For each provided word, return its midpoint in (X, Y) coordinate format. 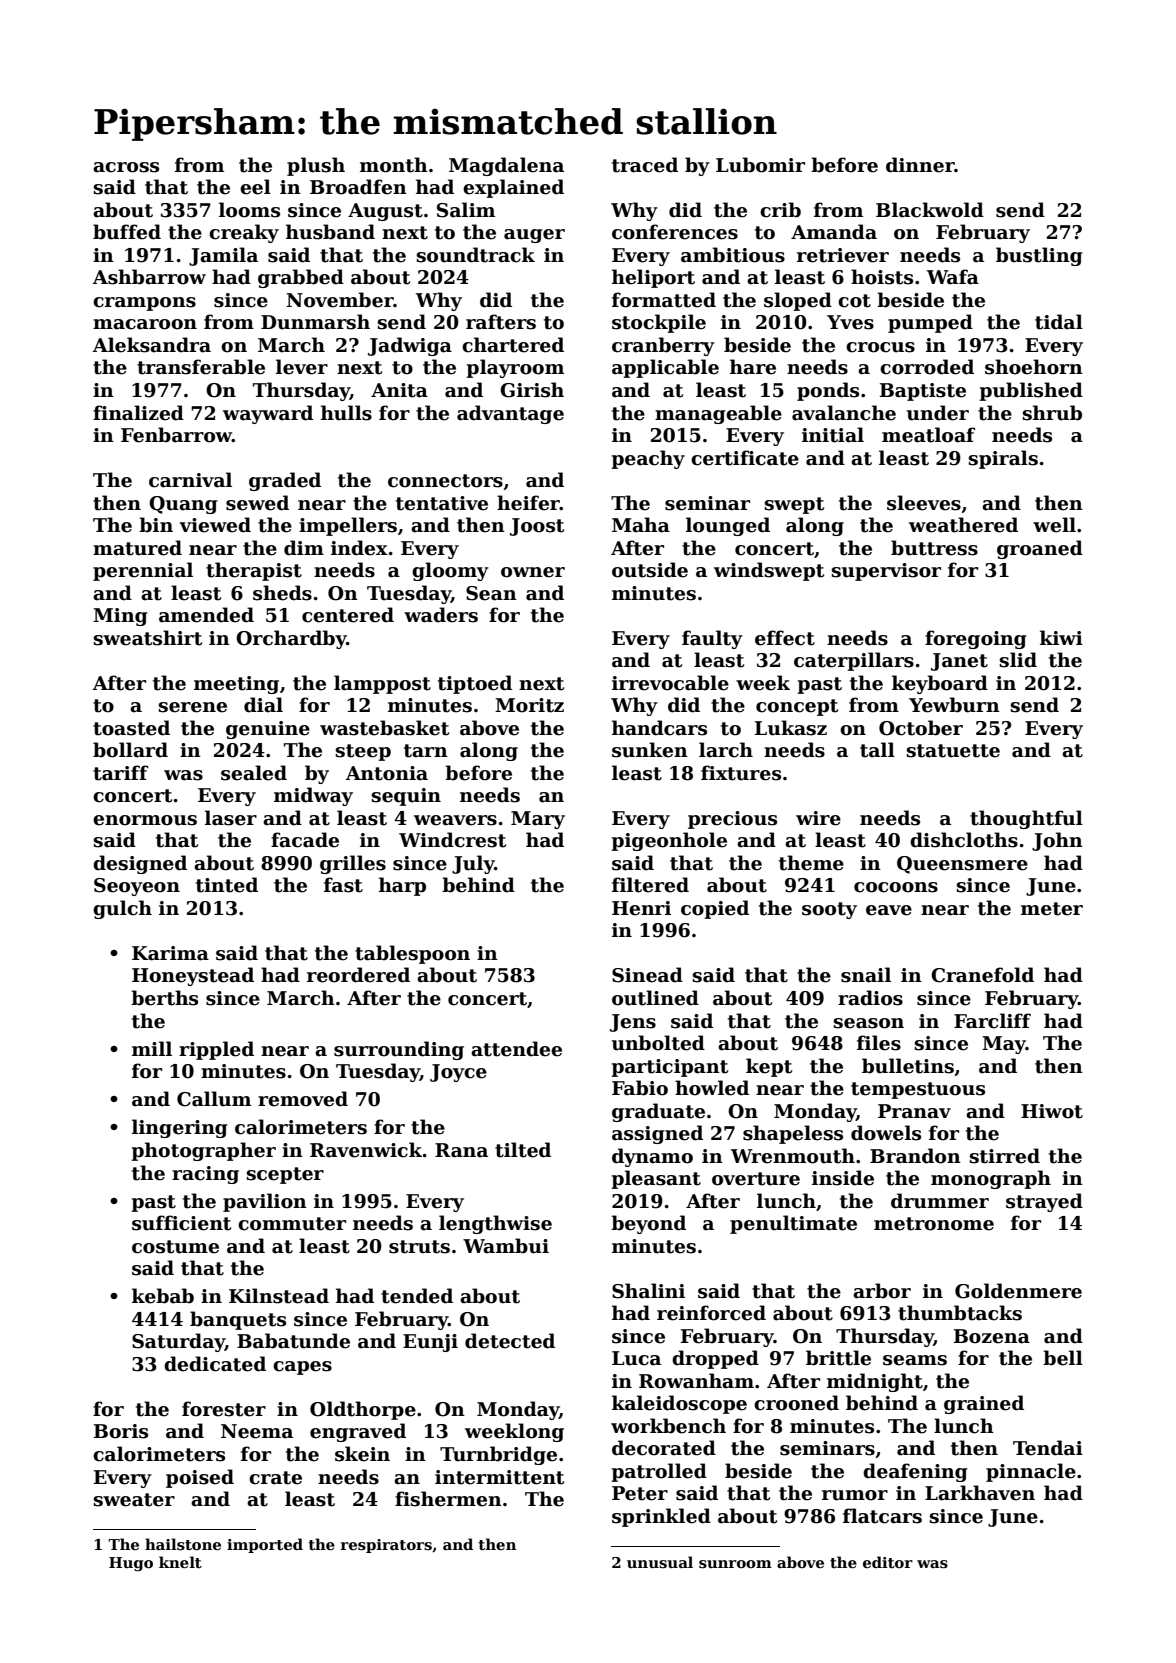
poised (200, 1478)
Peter (640, 1493)
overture (756, 1179)
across (126, 167)
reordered (358, 975)
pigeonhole (669, 841)
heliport (653, 278)
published (1031, 391)
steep (363, 752)
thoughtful (1026, 819)
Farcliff (992, 1021)
